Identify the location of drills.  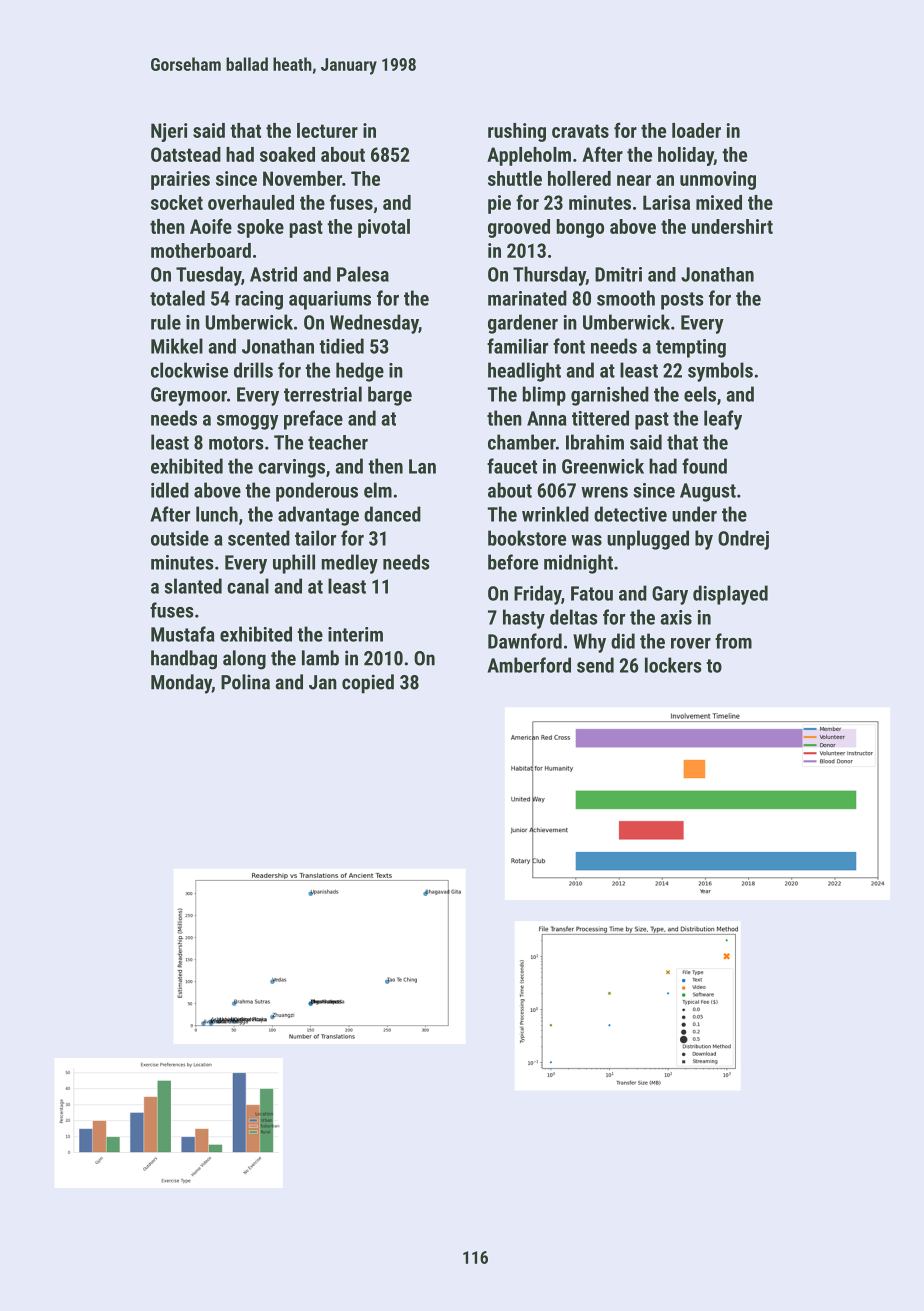
(253, 370).
